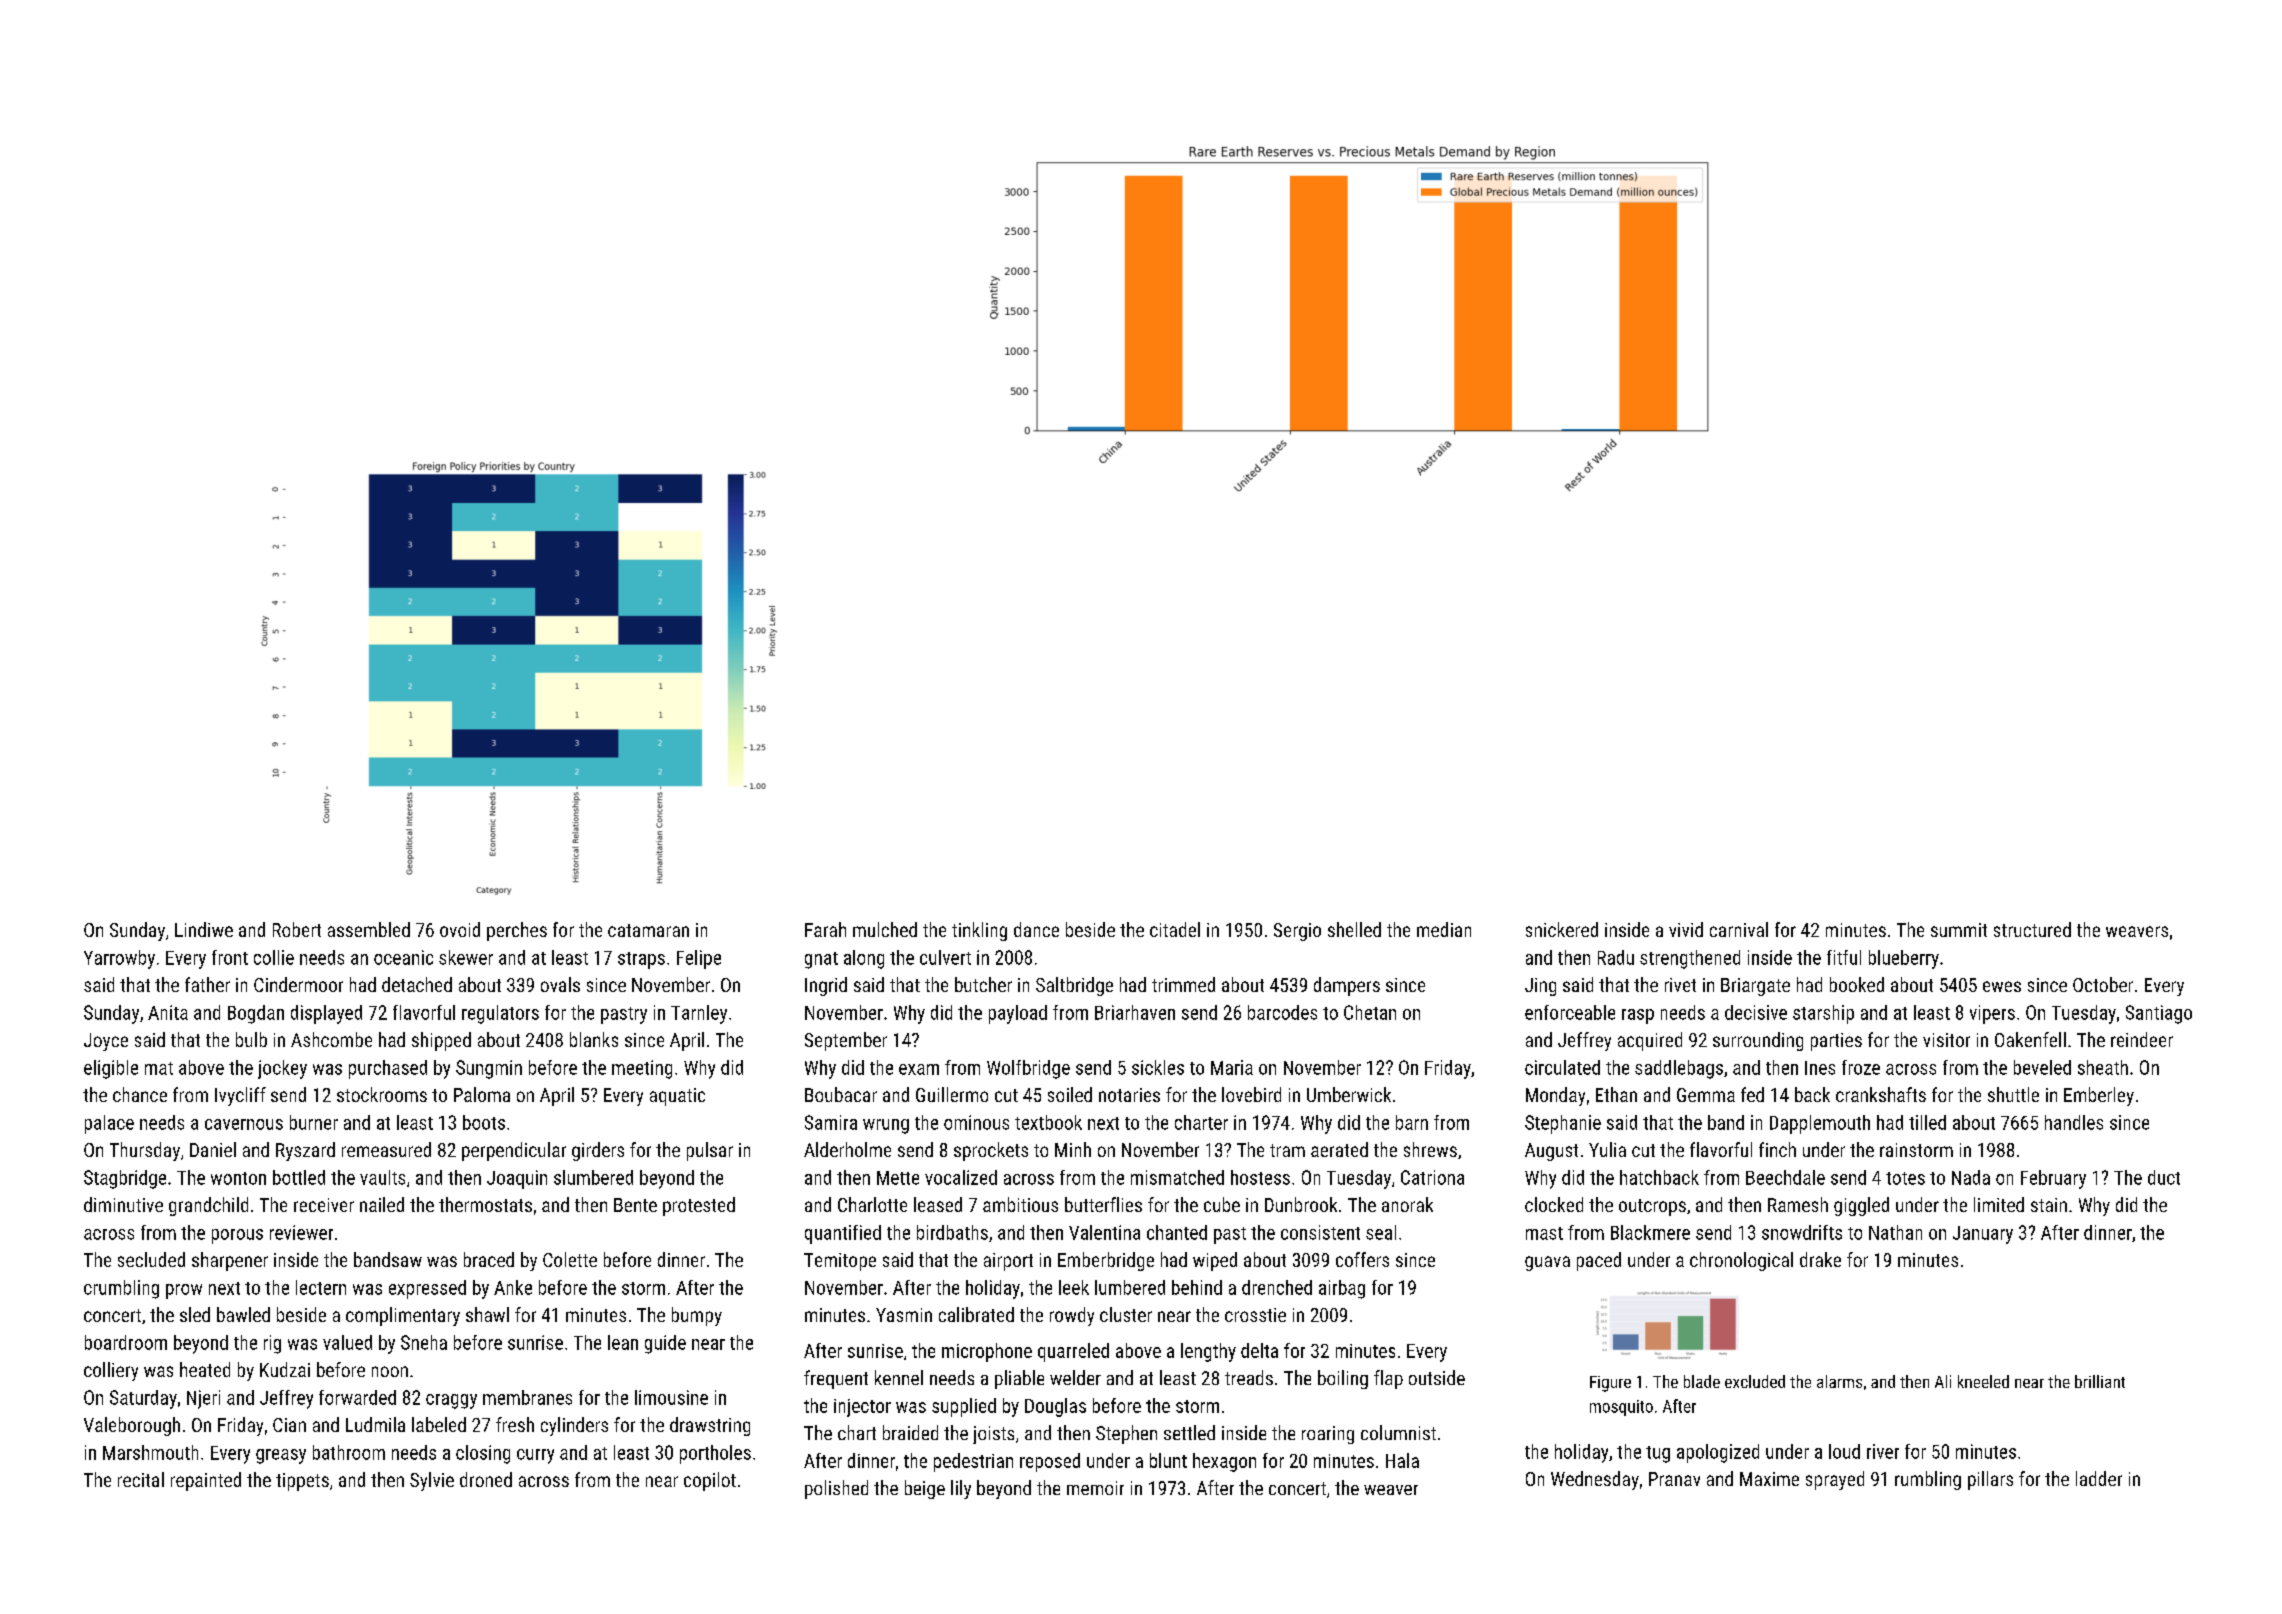  What do you see at coordinates (2002, 986) in the document?
I see `ewes` at bounding box center [2002, 986].
